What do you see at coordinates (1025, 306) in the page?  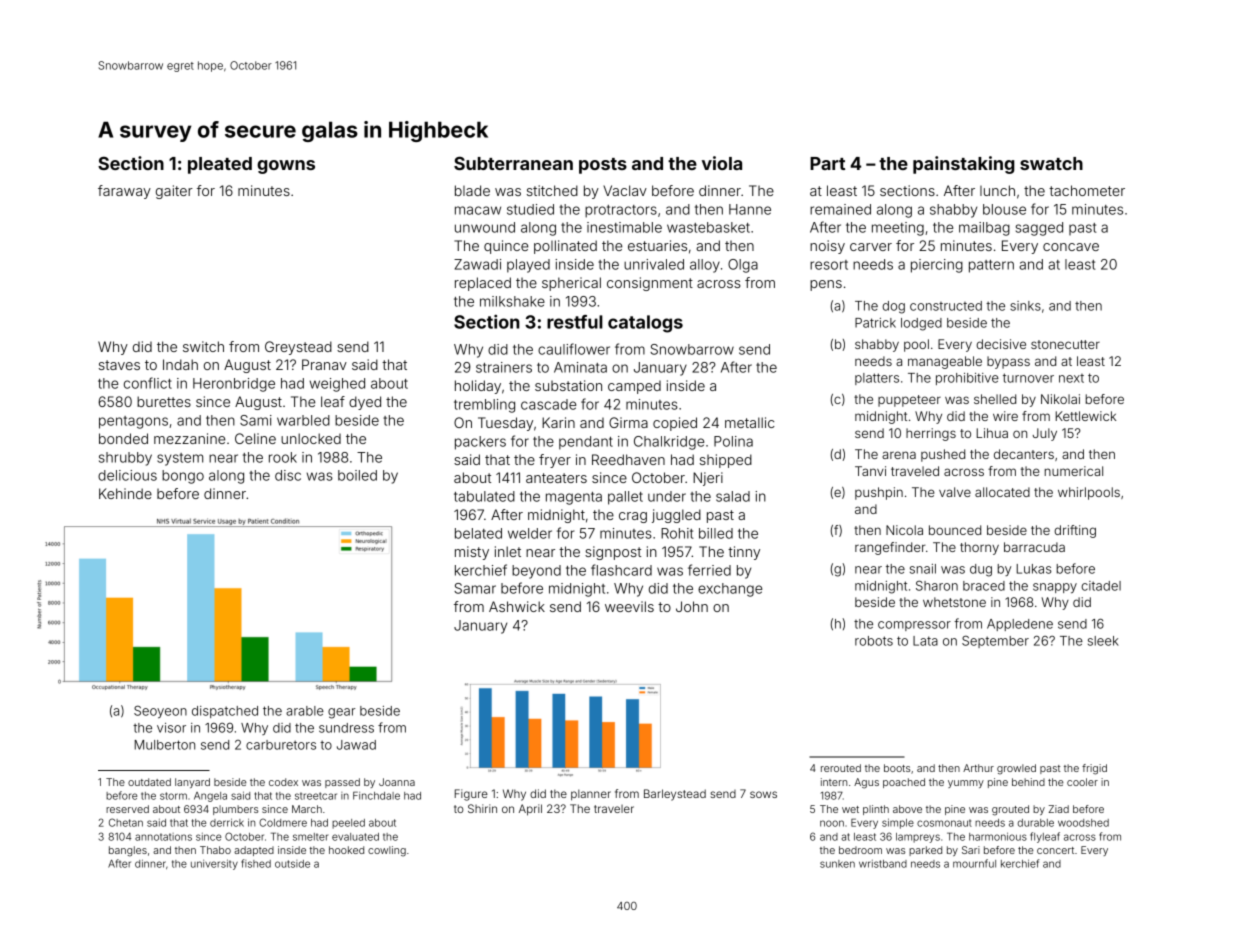 I see `sinks` at bounding box center [1025, 306].
